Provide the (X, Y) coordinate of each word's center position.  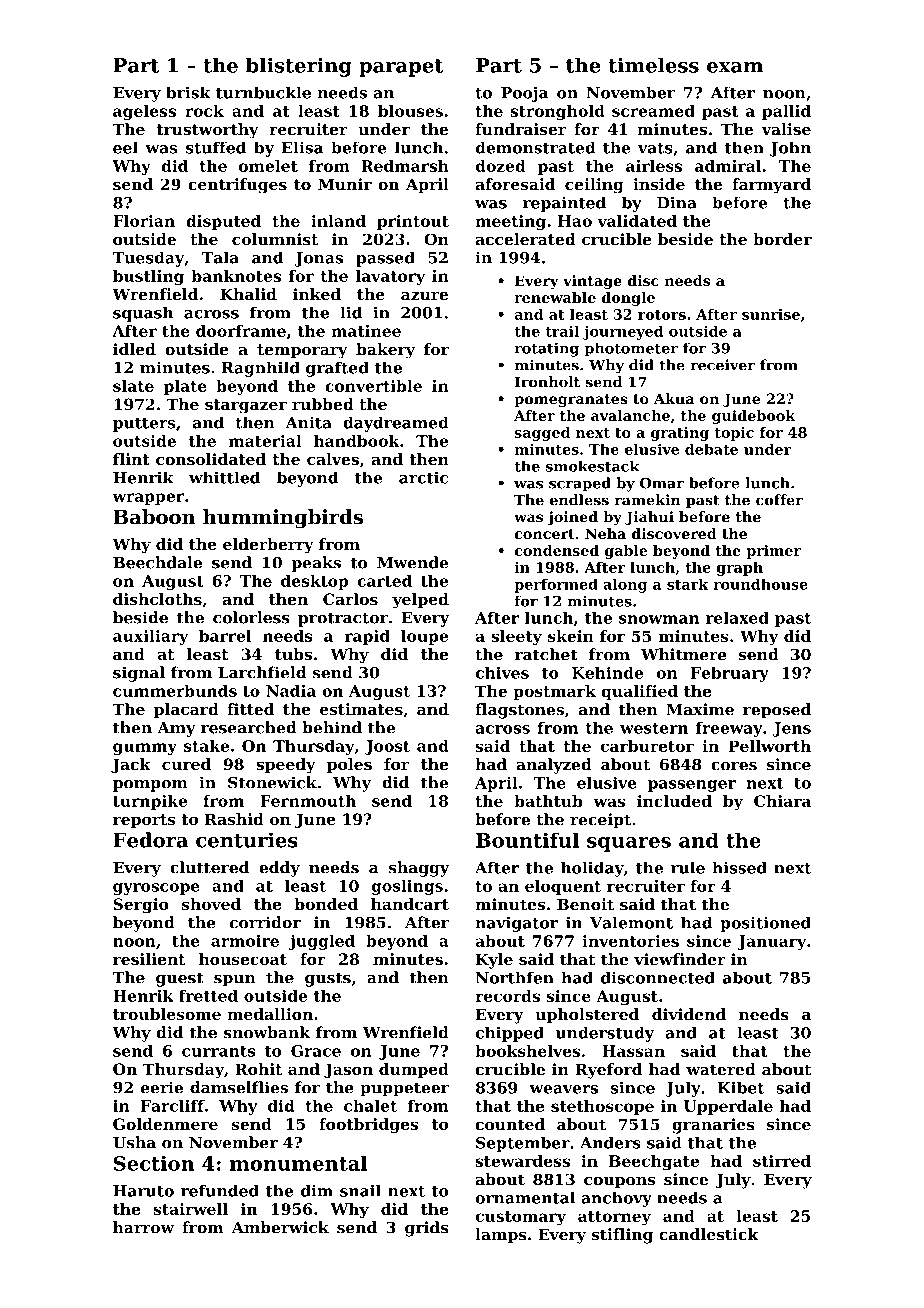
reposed (777, 711)
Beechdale (157, 562)
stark (687, 584)
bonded (326, 904)
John (790, 149)
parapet (401, 68)
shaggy (419, 869)
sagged (542, 434)
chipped (509, 1034)
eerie (162, 1087)
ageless (144, 112)
